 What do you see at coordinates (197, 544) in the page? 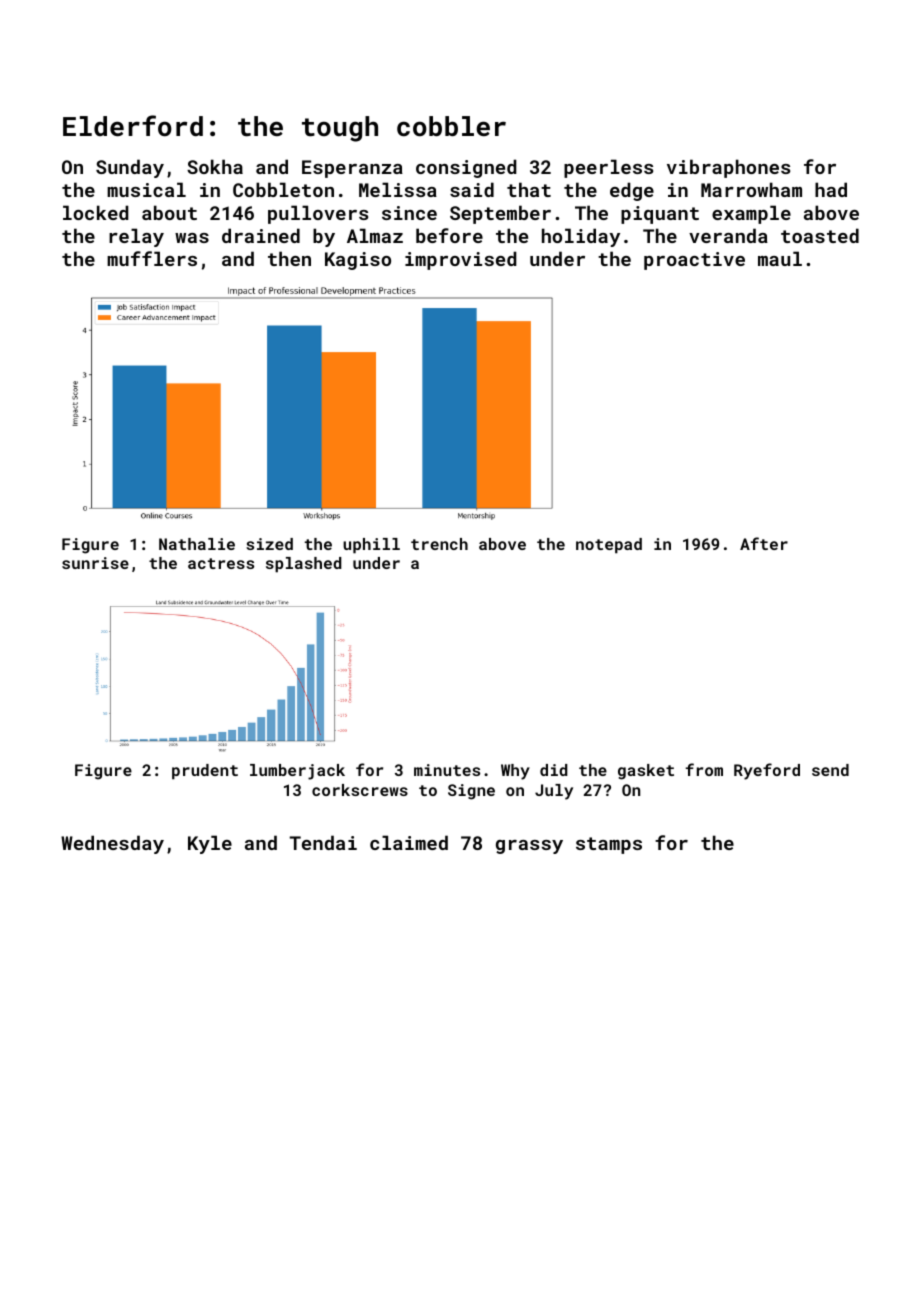
I see `Nathalie` at bounding box center [197, 544].
